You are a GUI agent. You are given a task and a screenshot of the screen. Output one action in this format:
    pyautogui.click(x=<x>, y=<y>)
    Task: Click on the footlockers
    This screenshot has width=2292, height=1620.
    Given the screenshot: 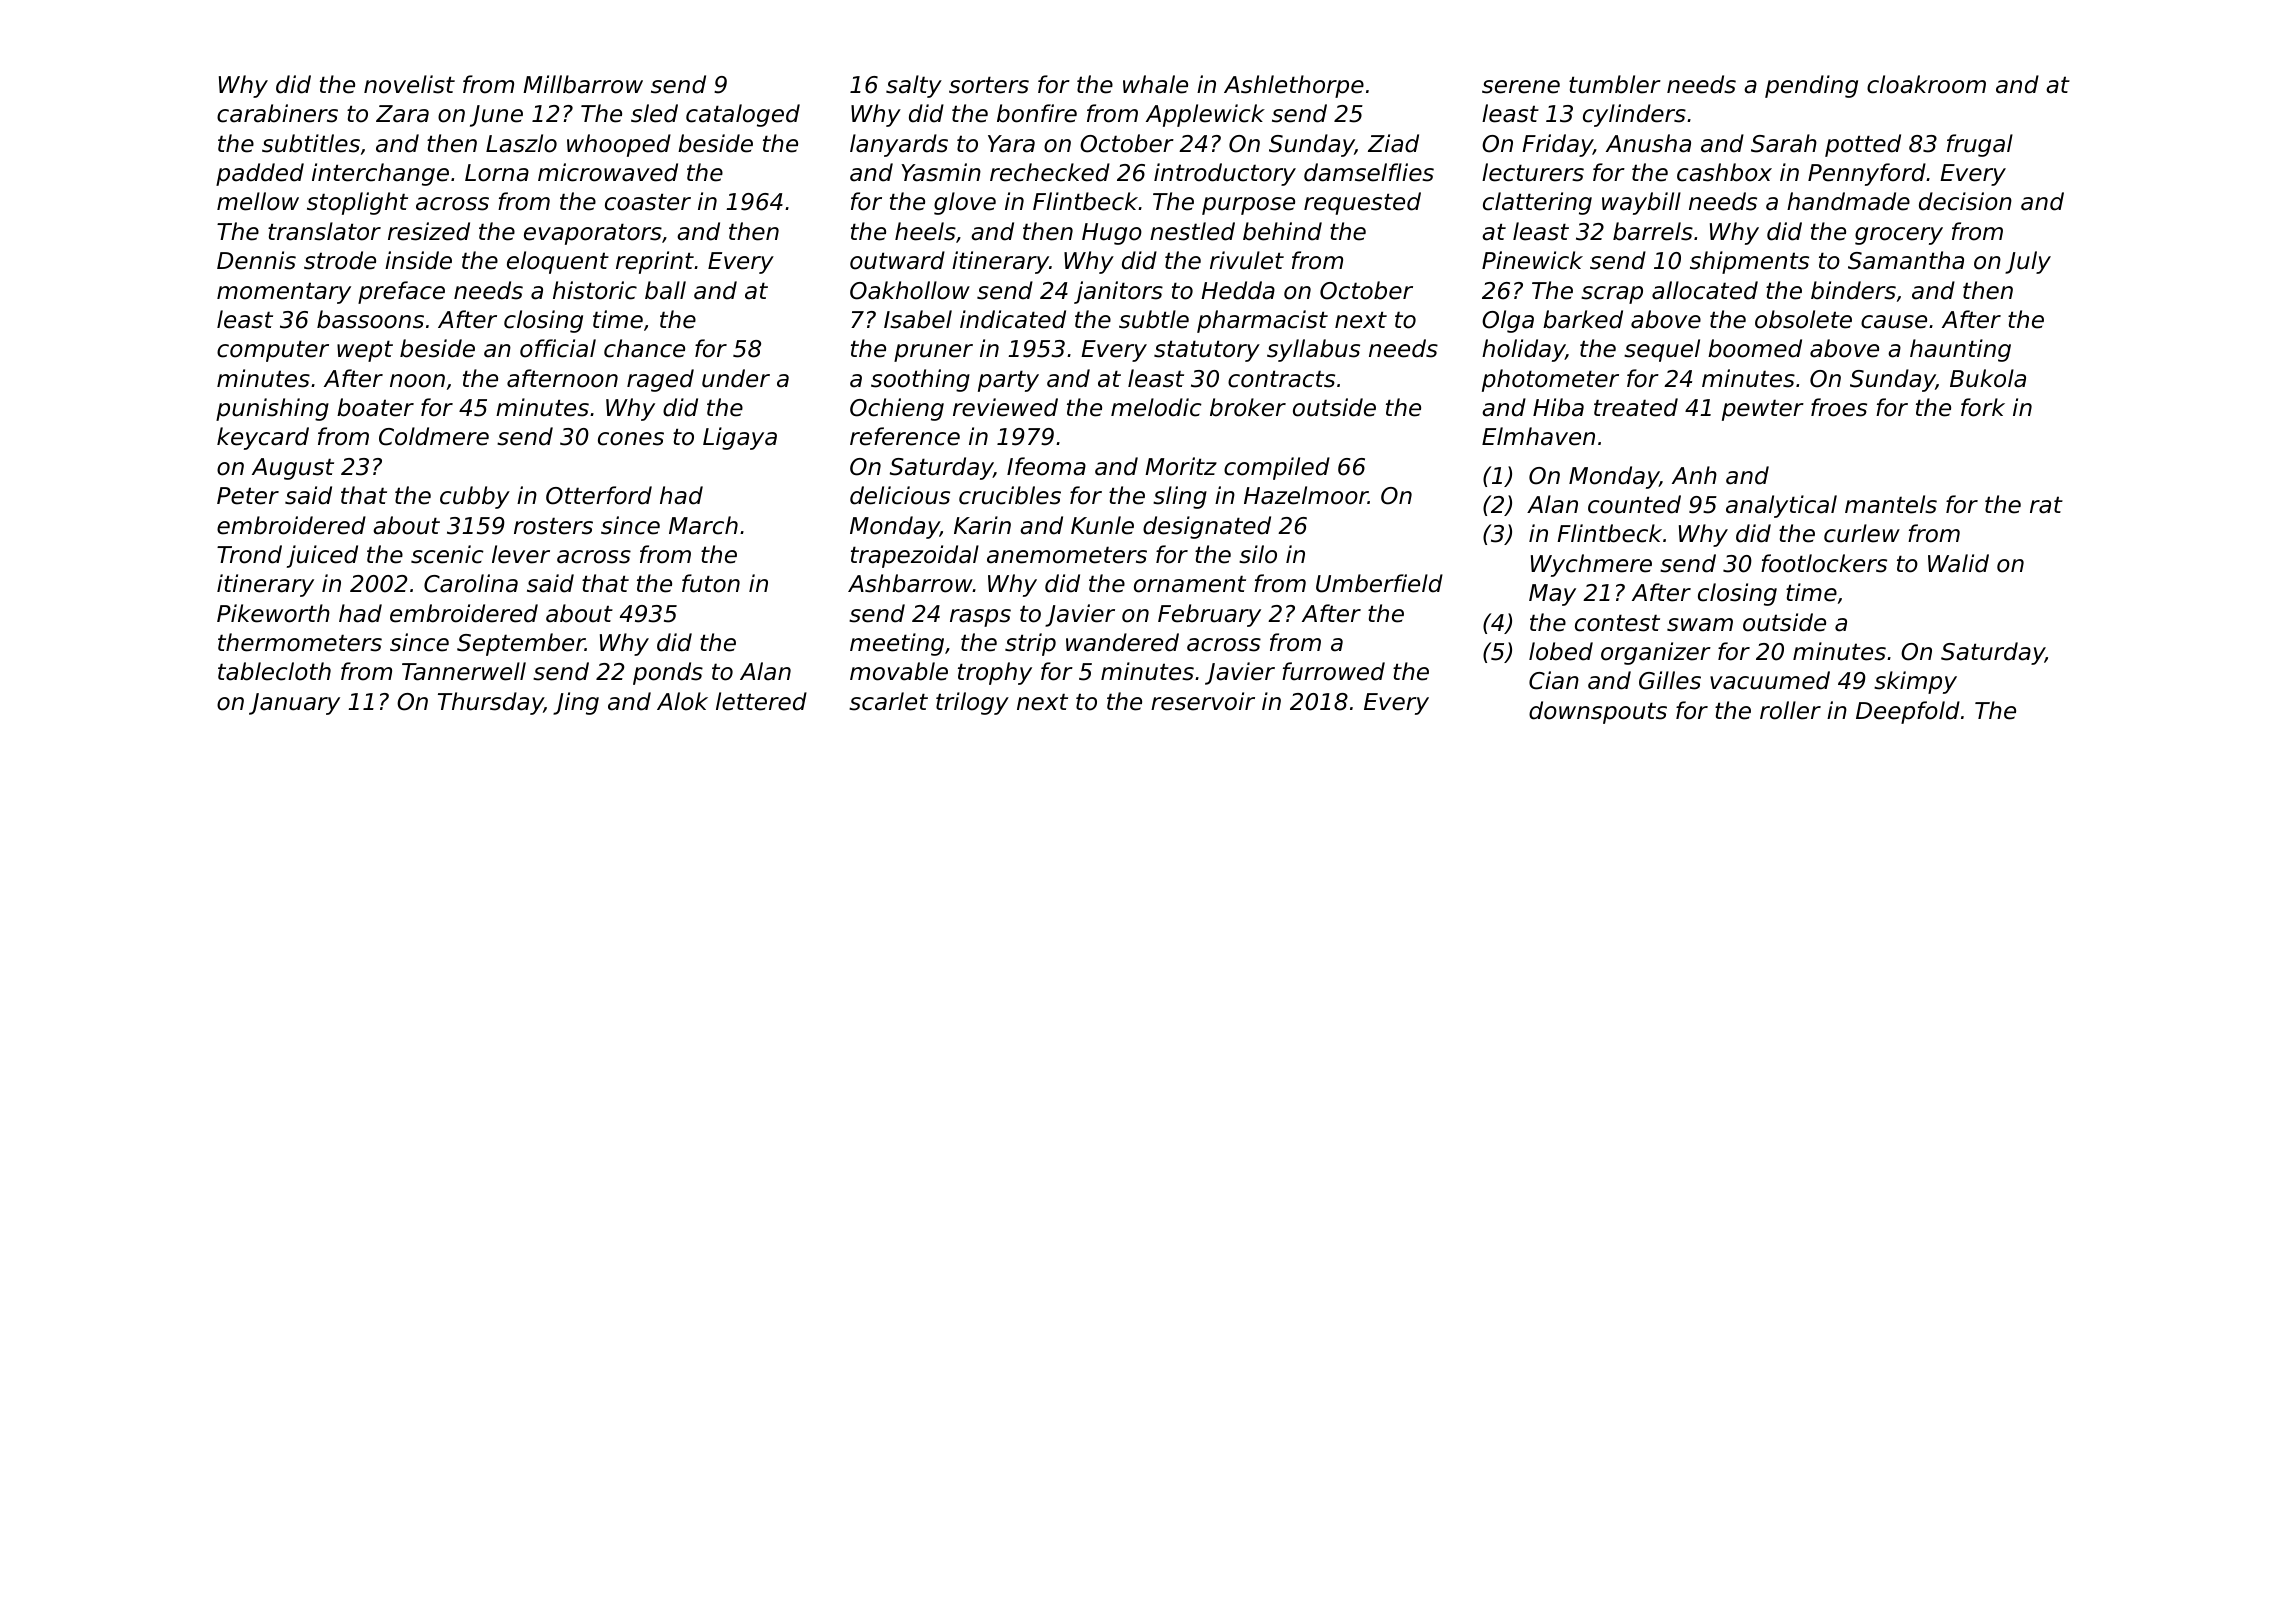 What is the action you would take?
    pyautogui.click(x=1824, y=563)
